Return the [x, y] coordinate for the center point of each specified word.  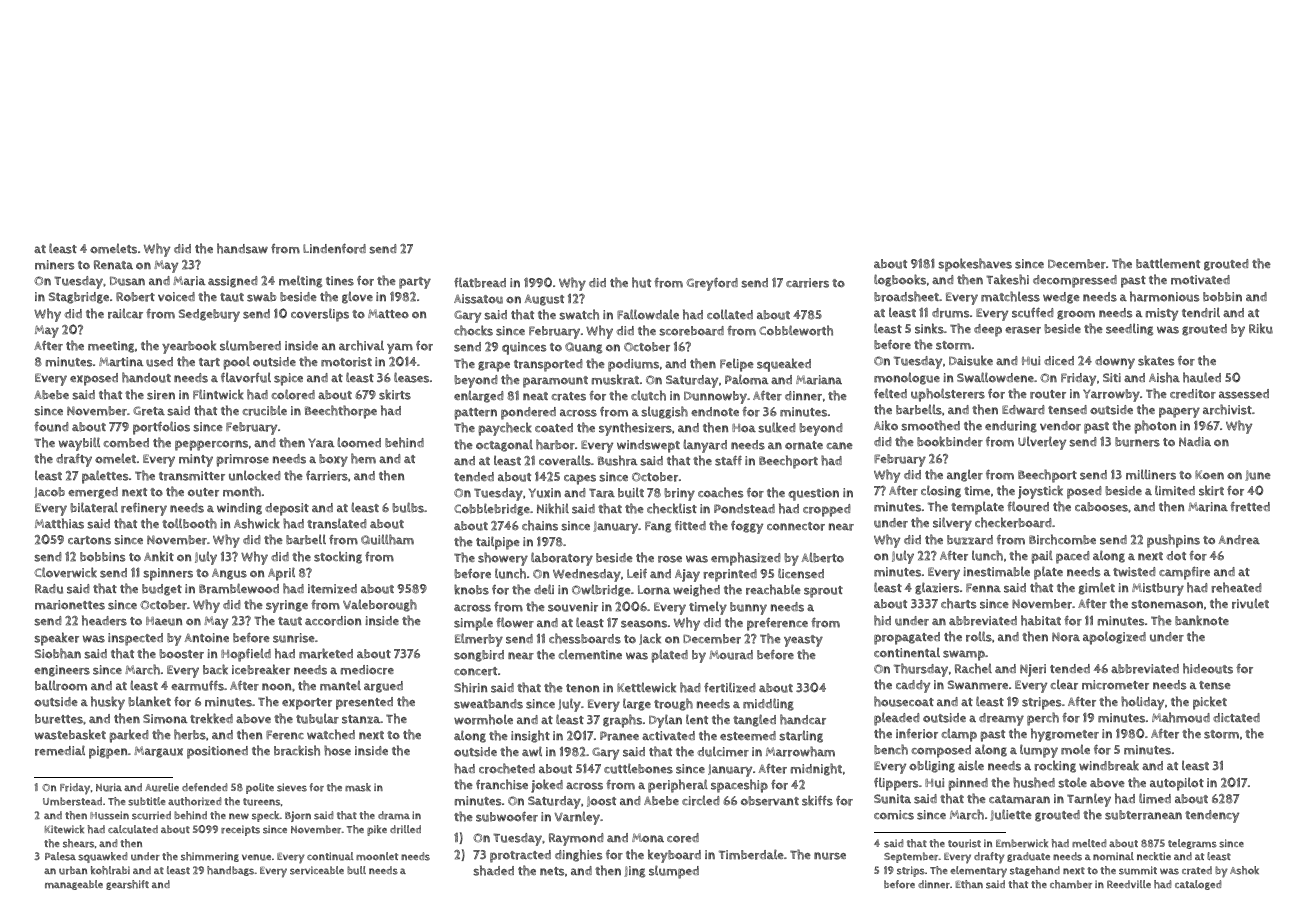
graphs [622, 721]
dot [1176, 556]
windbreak [1109, 765]
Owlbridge [601, 590]
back [215, 669]
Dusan [127, 281]
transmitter [192, 476]
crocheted [507, 768]
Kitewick [64, 829]
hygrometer [1065, 735]
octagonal [504, 445]
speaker [56, 639]
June [1258, 475]
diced [1059, 360]
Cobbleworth [796, 330]
